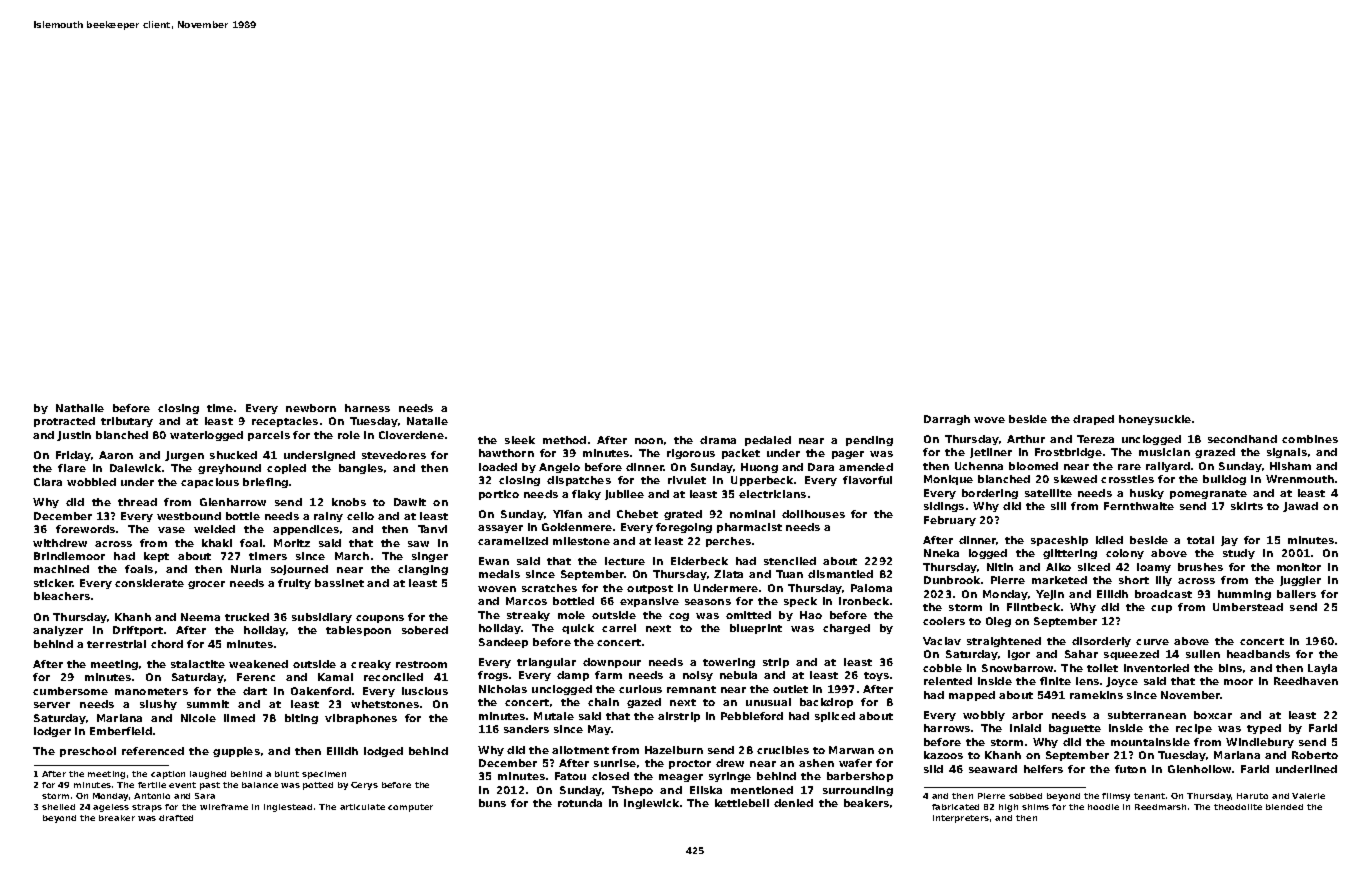 The width and height of the page is (1372, 887). I want to click on harness, so click(367, 408).
